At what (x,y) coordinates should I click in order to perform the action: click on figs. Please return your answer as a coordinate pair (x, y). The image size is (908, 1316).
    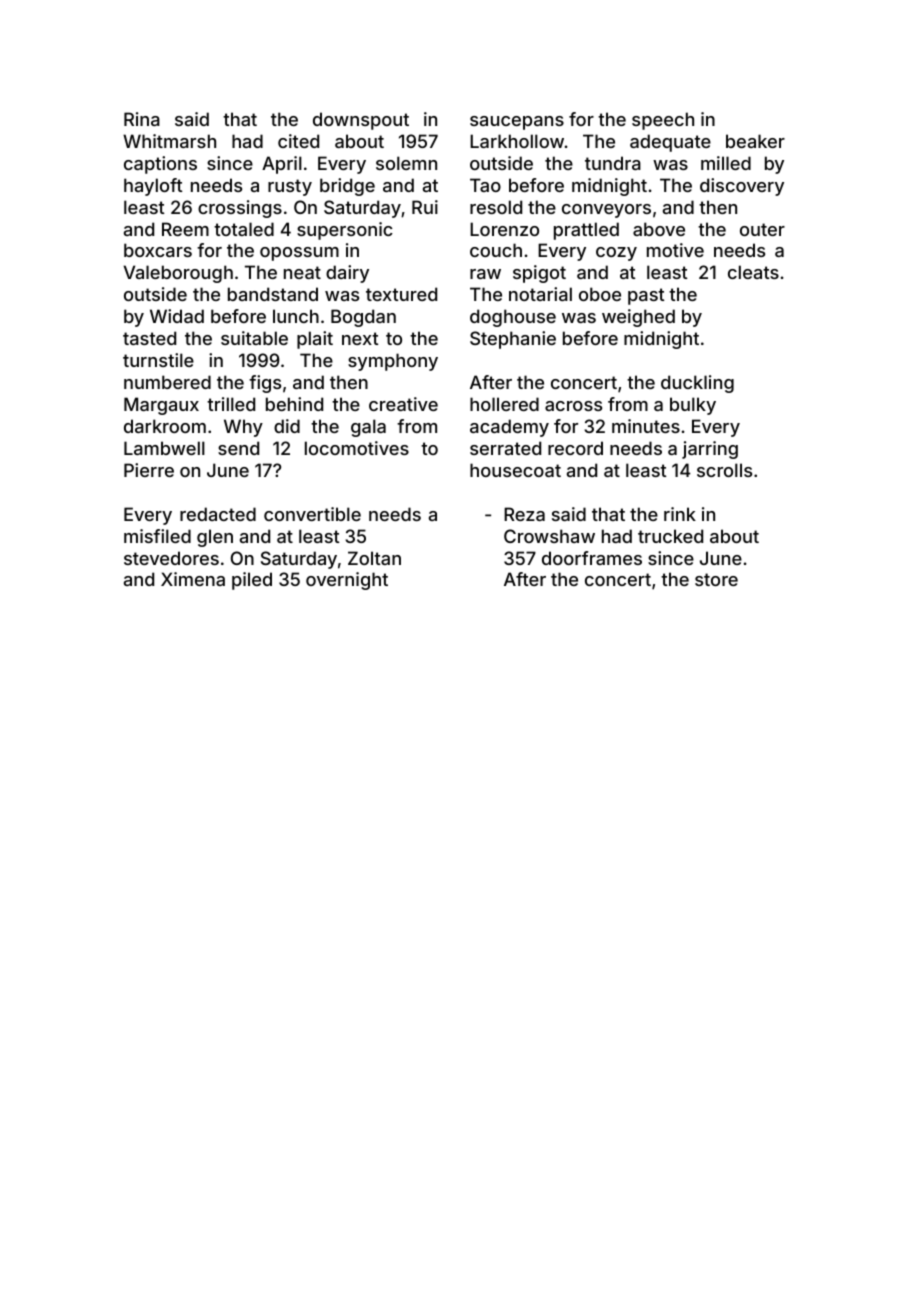
    Looking at the image, I should click on (265, 384).
